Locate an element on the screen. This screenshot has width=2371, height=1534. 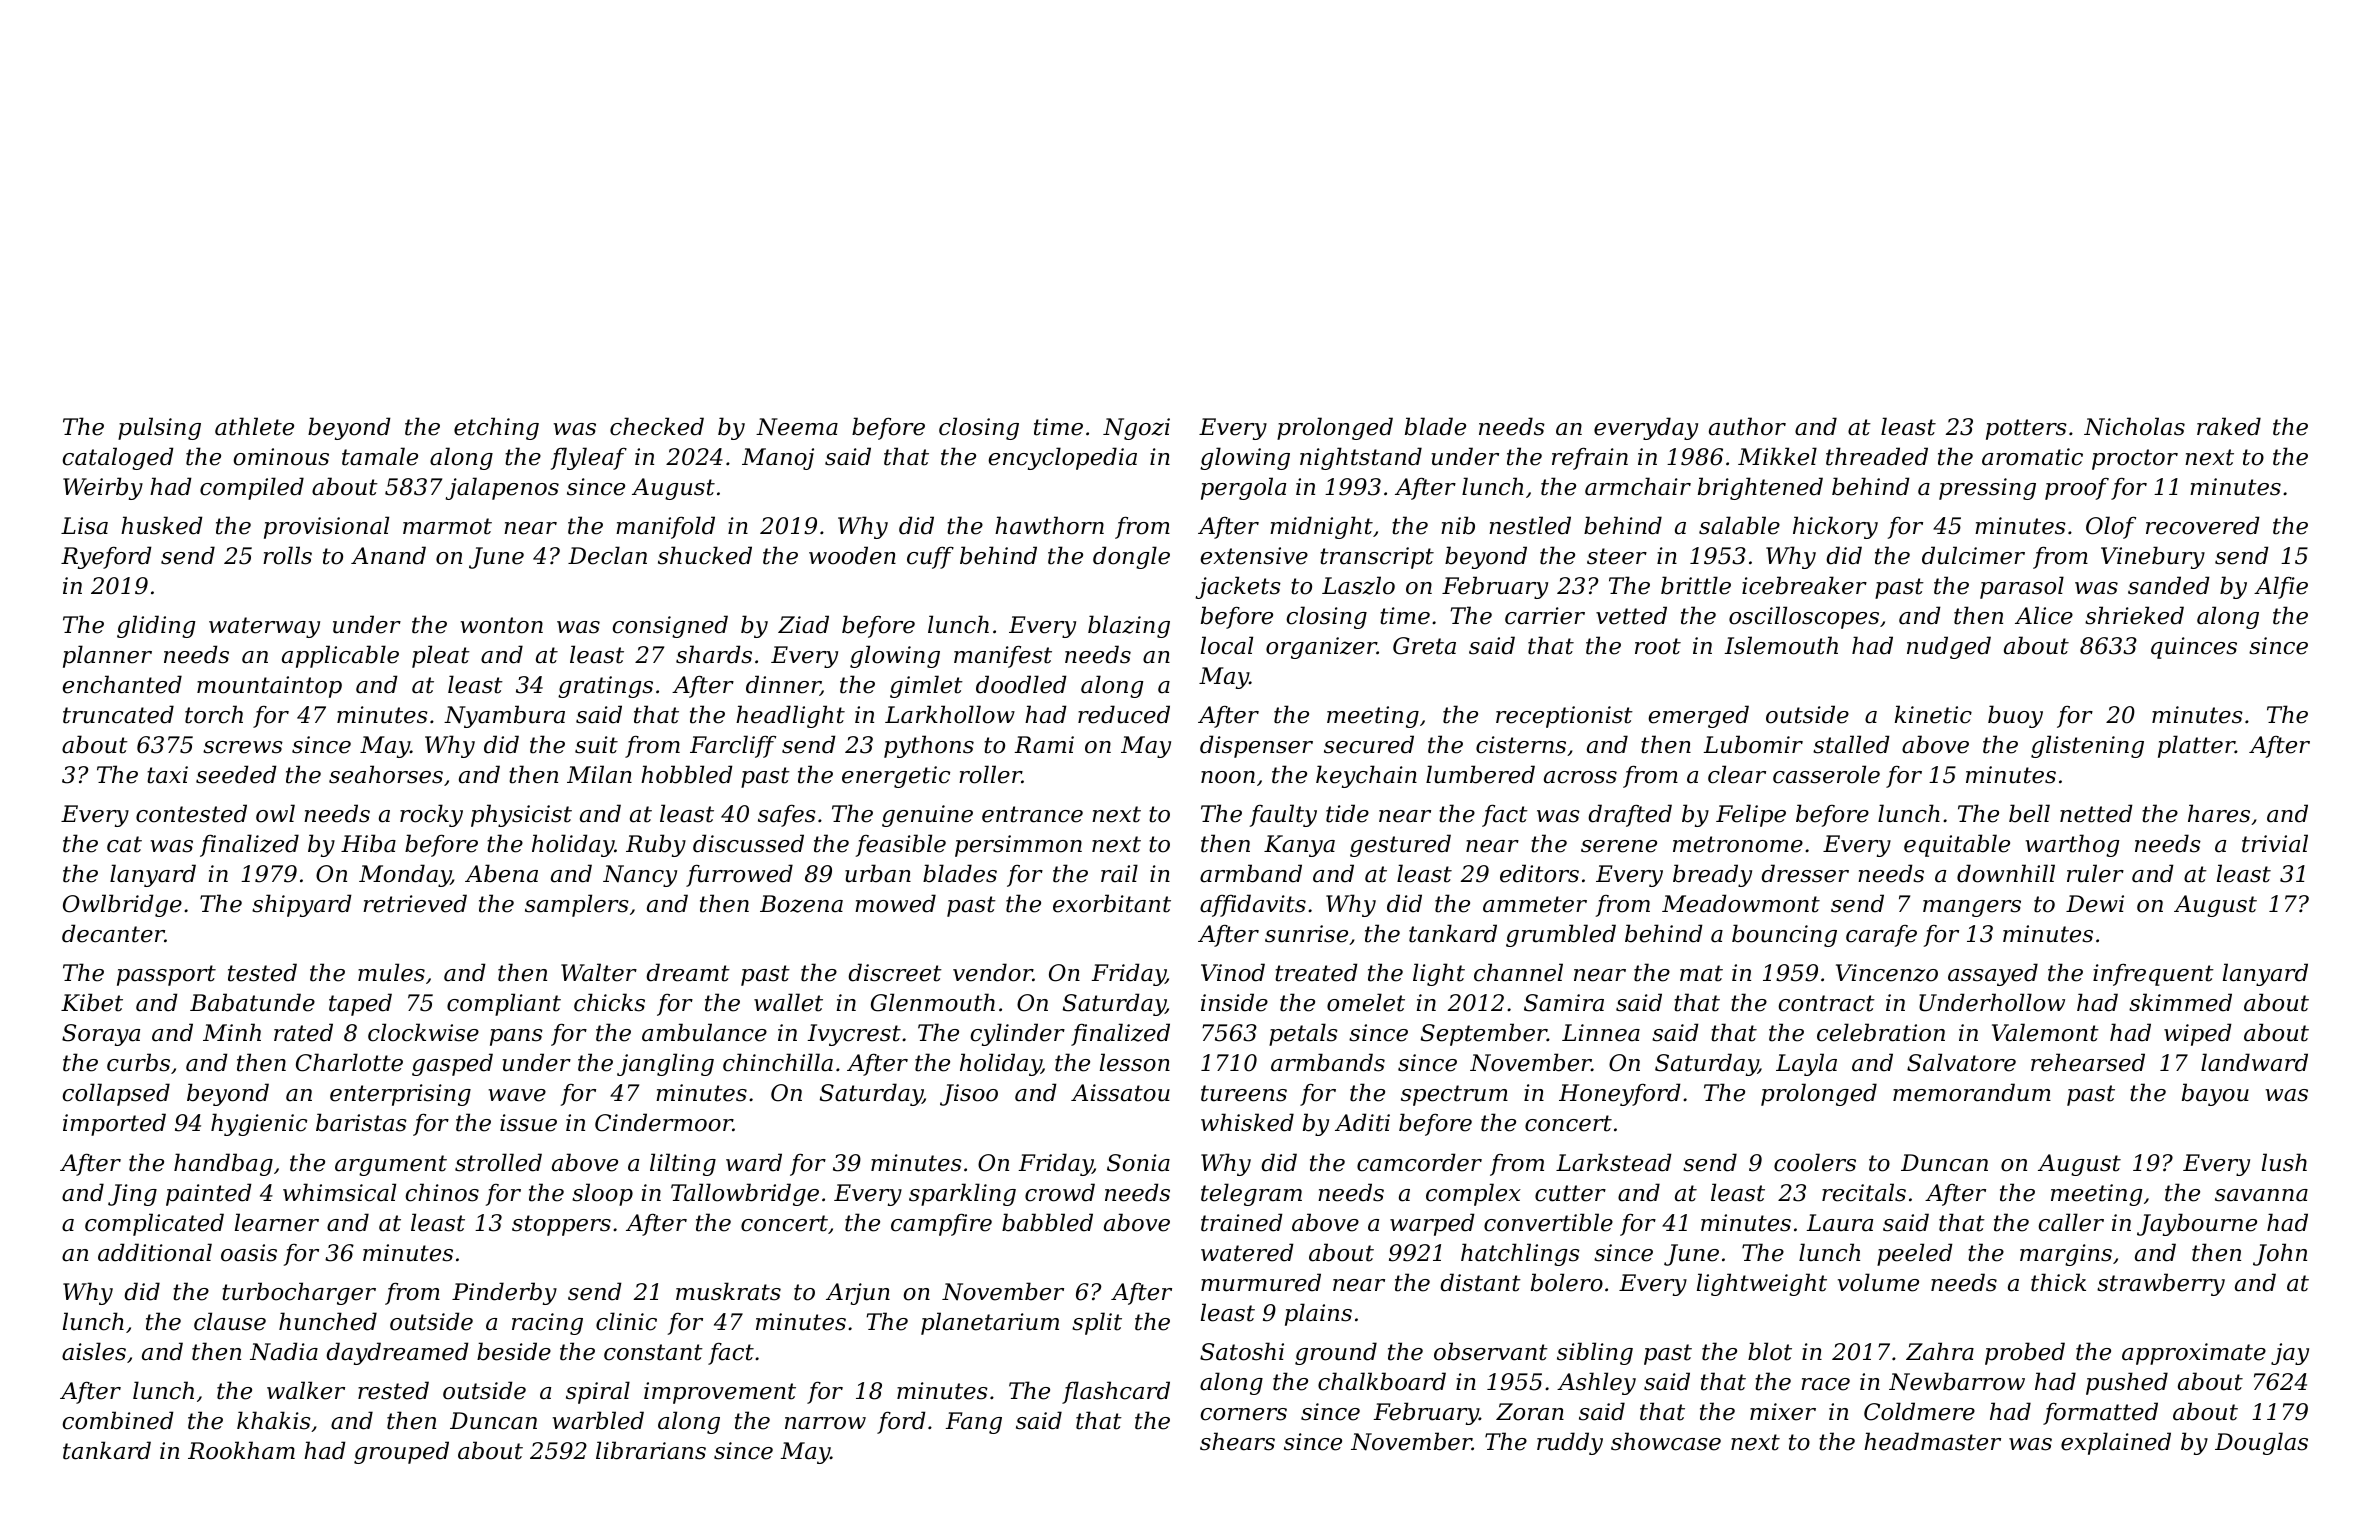
brittle is located at coordinates (1696, 585).
